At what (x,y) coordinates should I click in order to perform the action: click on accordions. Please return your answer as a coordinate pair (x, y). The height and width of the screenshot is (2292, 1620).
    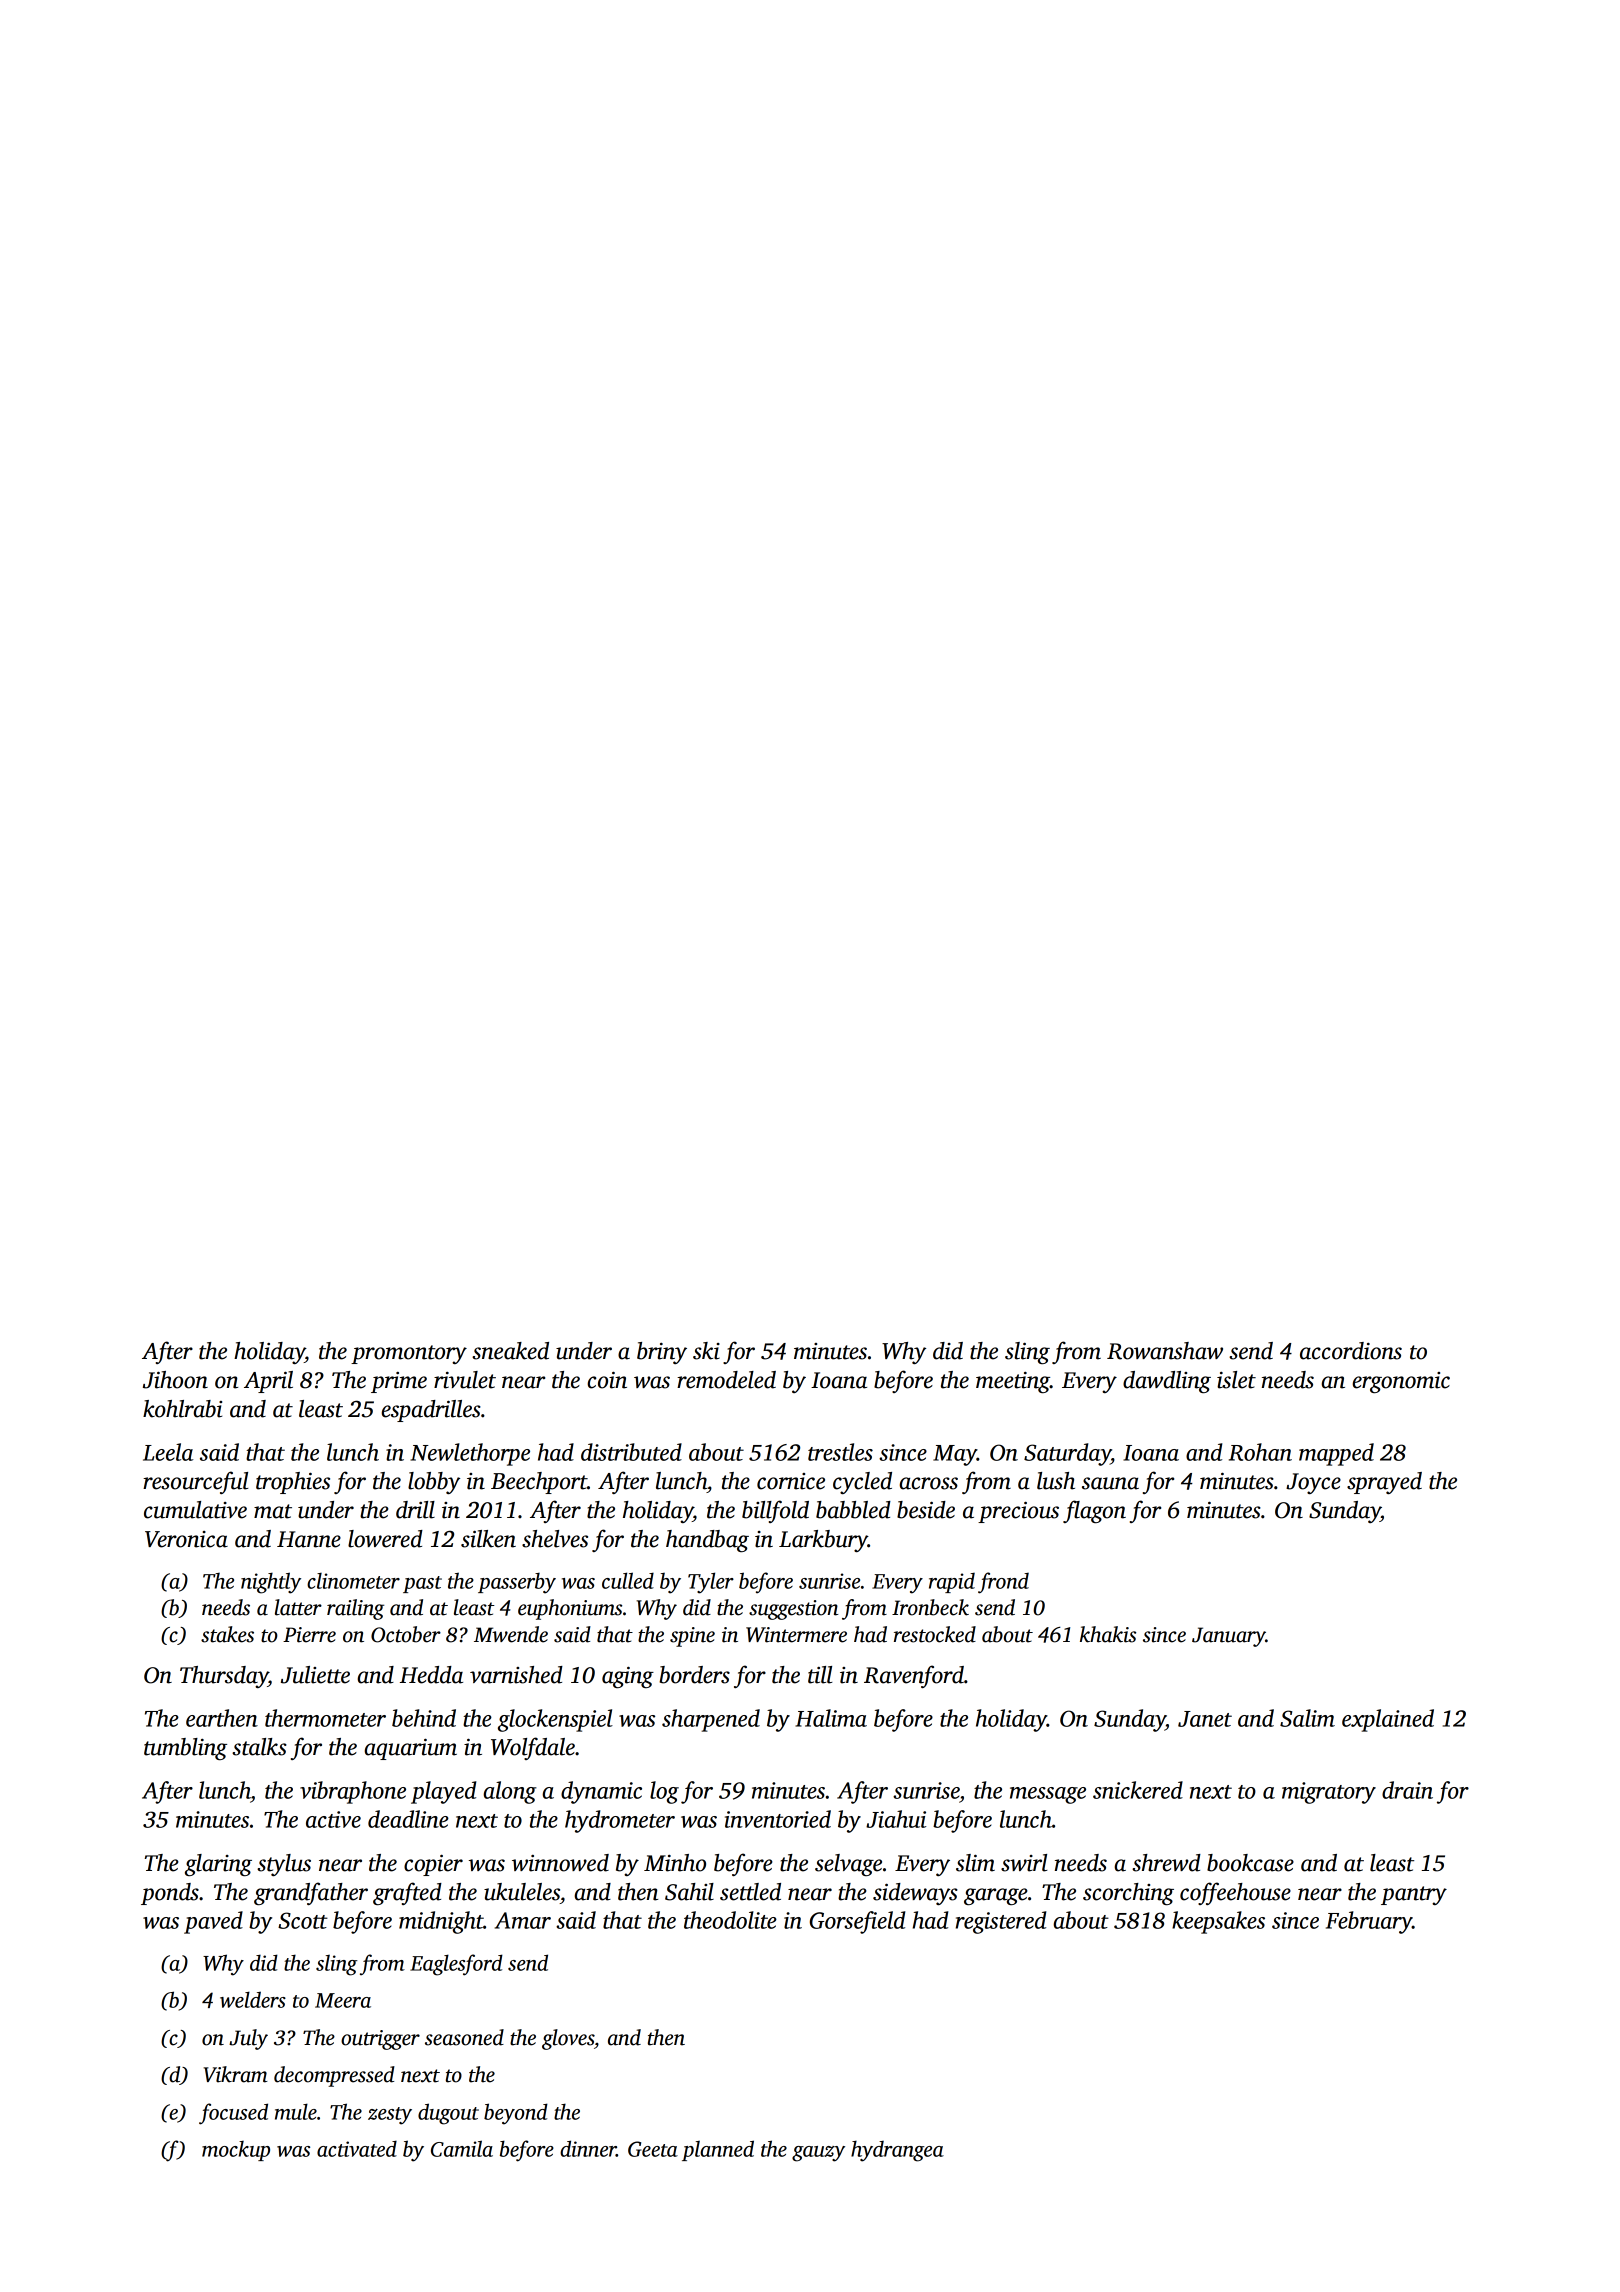
    Looking at the image, I should click on (1351, 1351).
